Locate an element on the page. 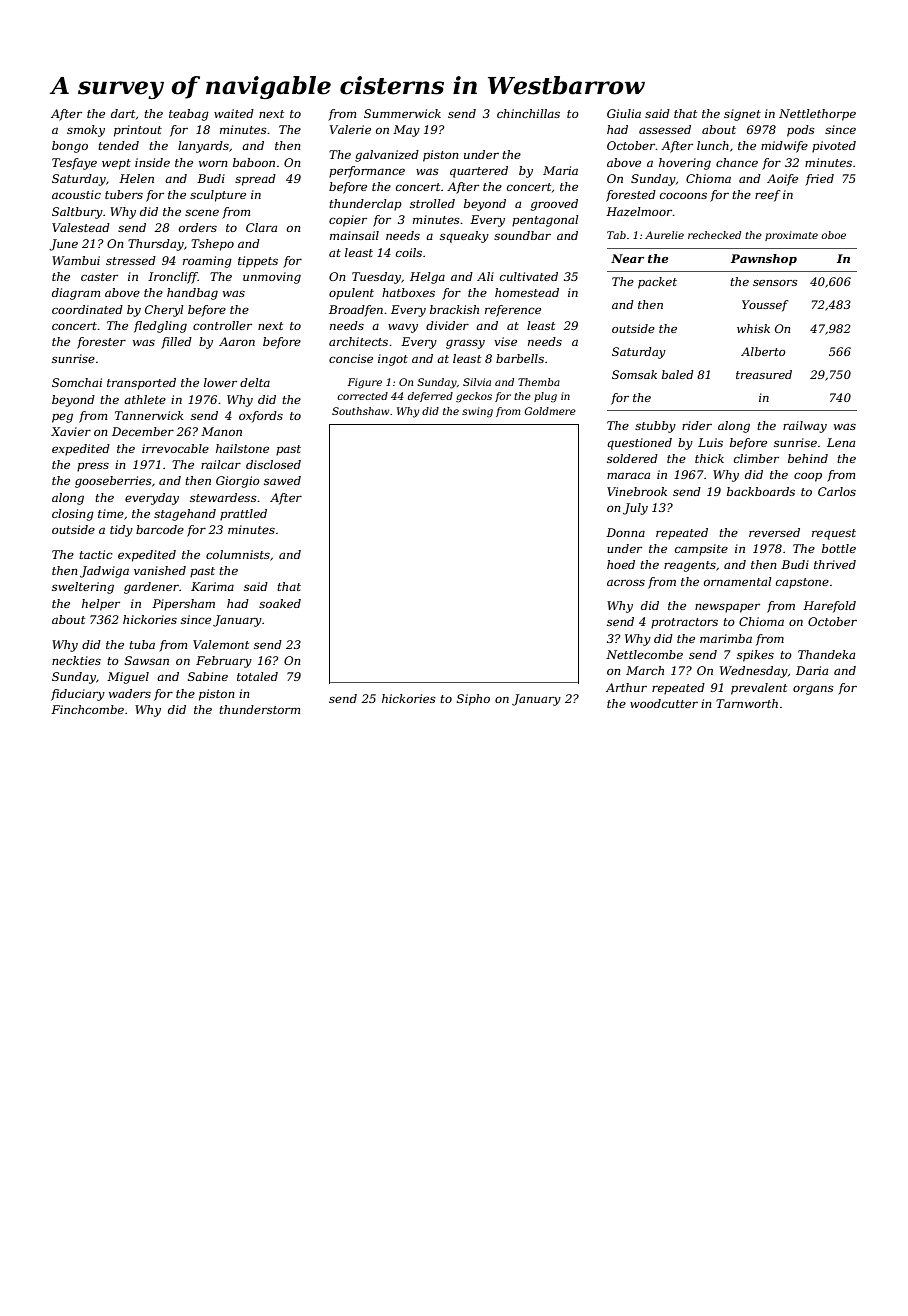 The width and height of the document is (908, 1316). delta is located at coordinates (255, 382).
